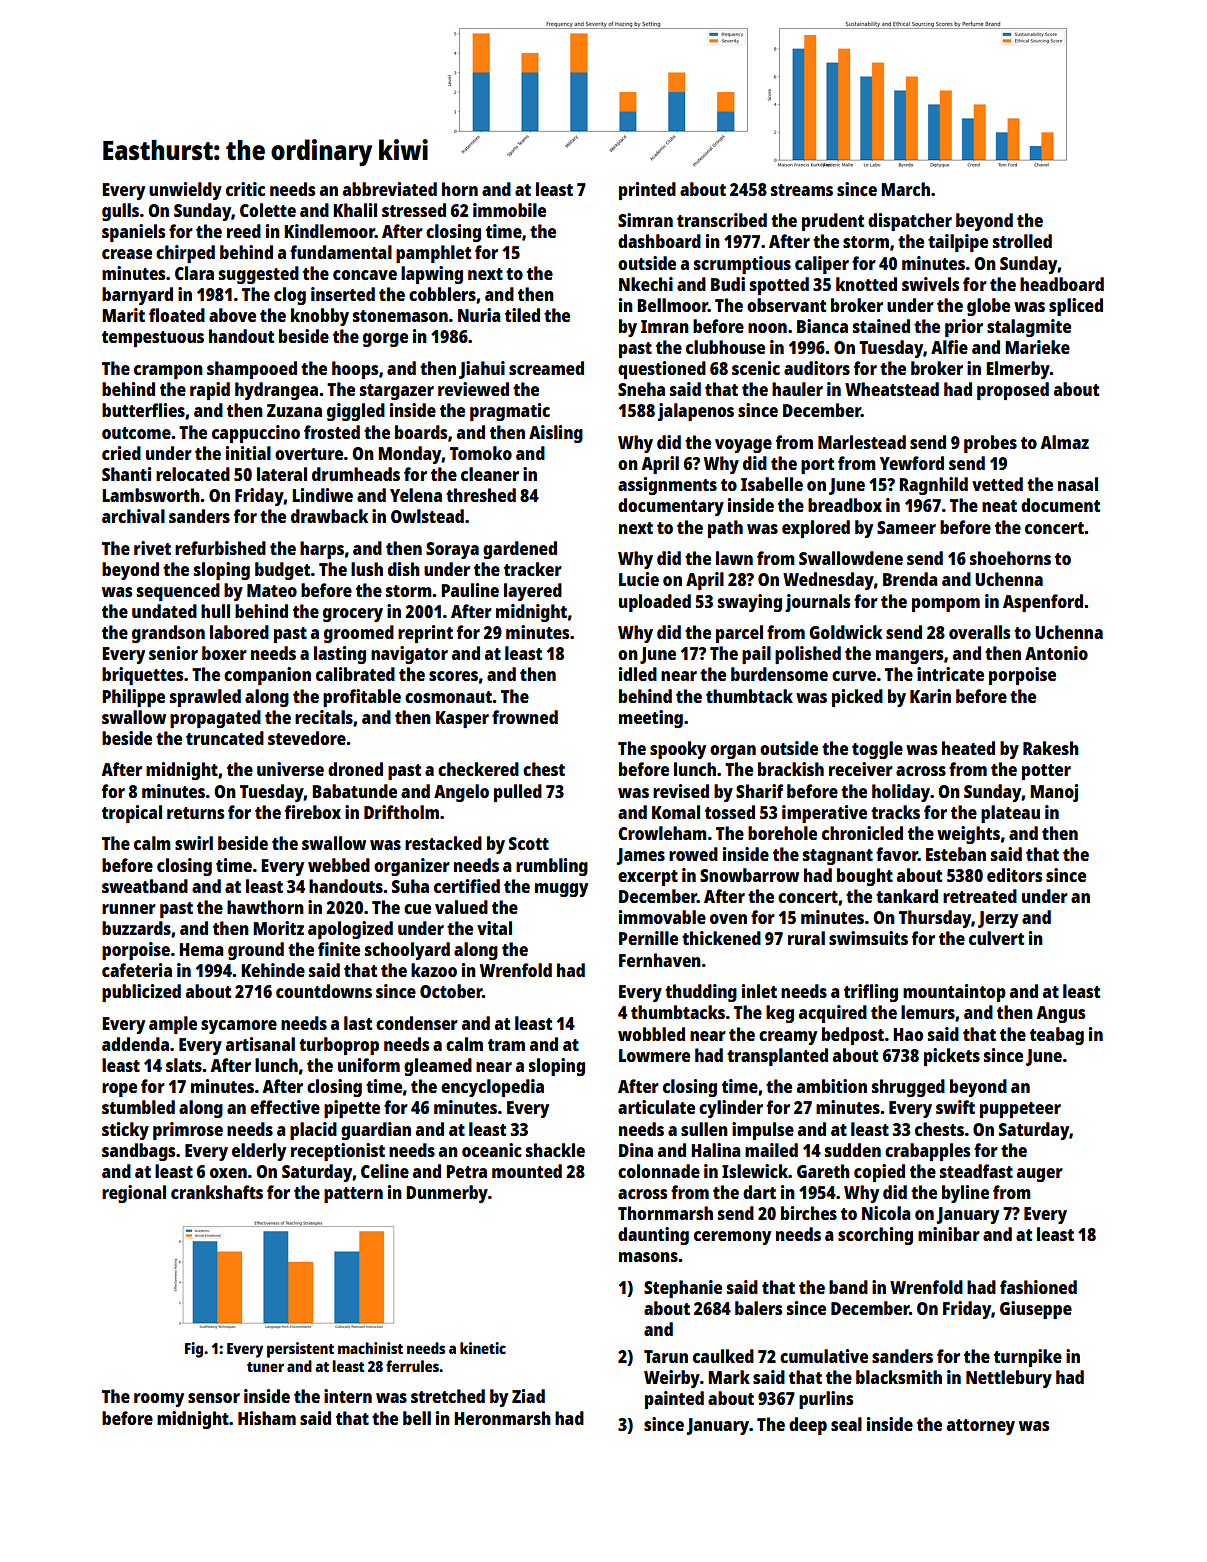 This page has height=1562, width=1207. I want to click on balers, so click(758, 1308).
